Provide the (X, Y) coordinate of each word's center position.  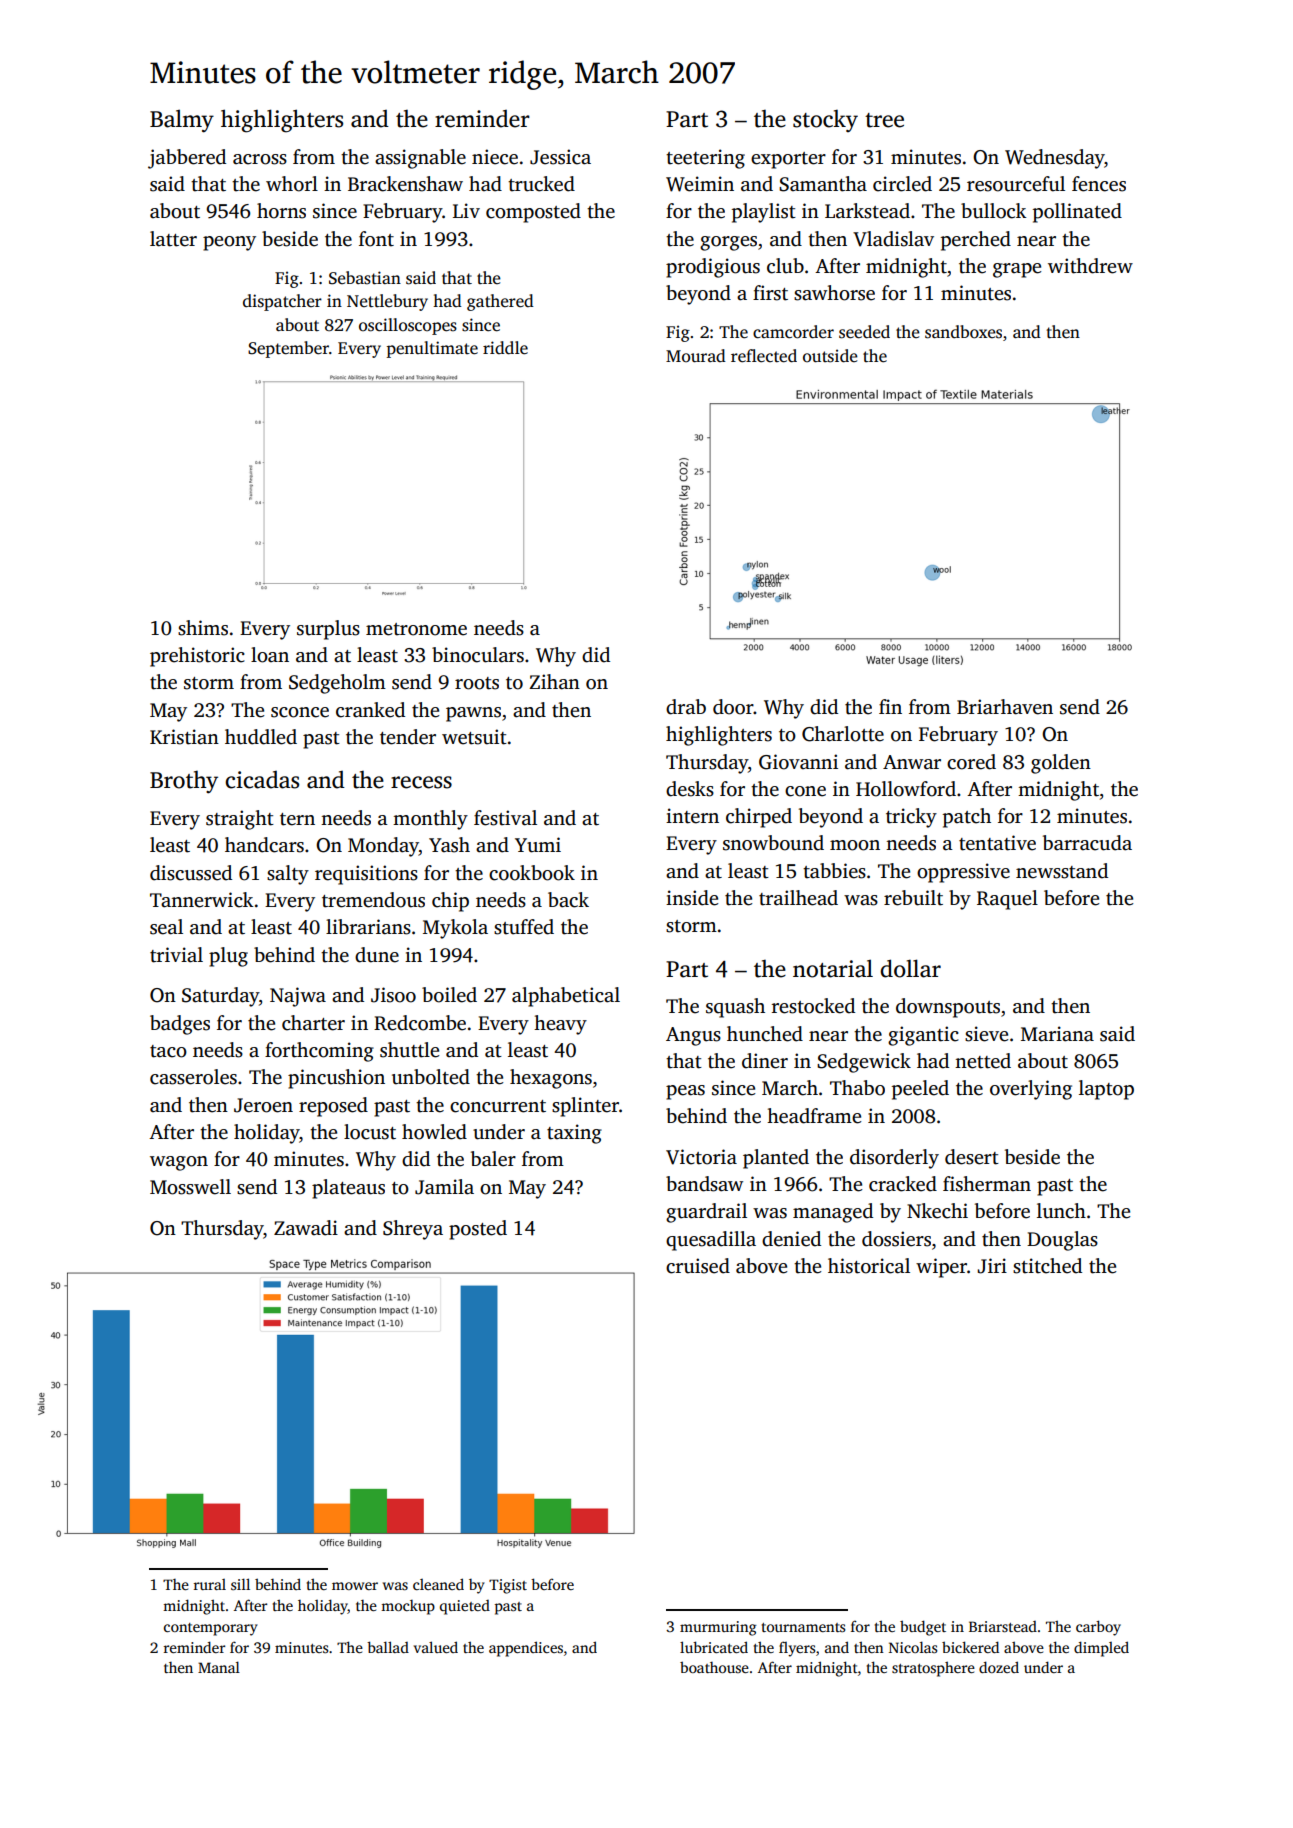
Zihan (554, 682)
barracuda (1087, 843)
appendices (526, 1649)
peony (229, 243)
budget (923, 1628)
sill (240, 1584)
